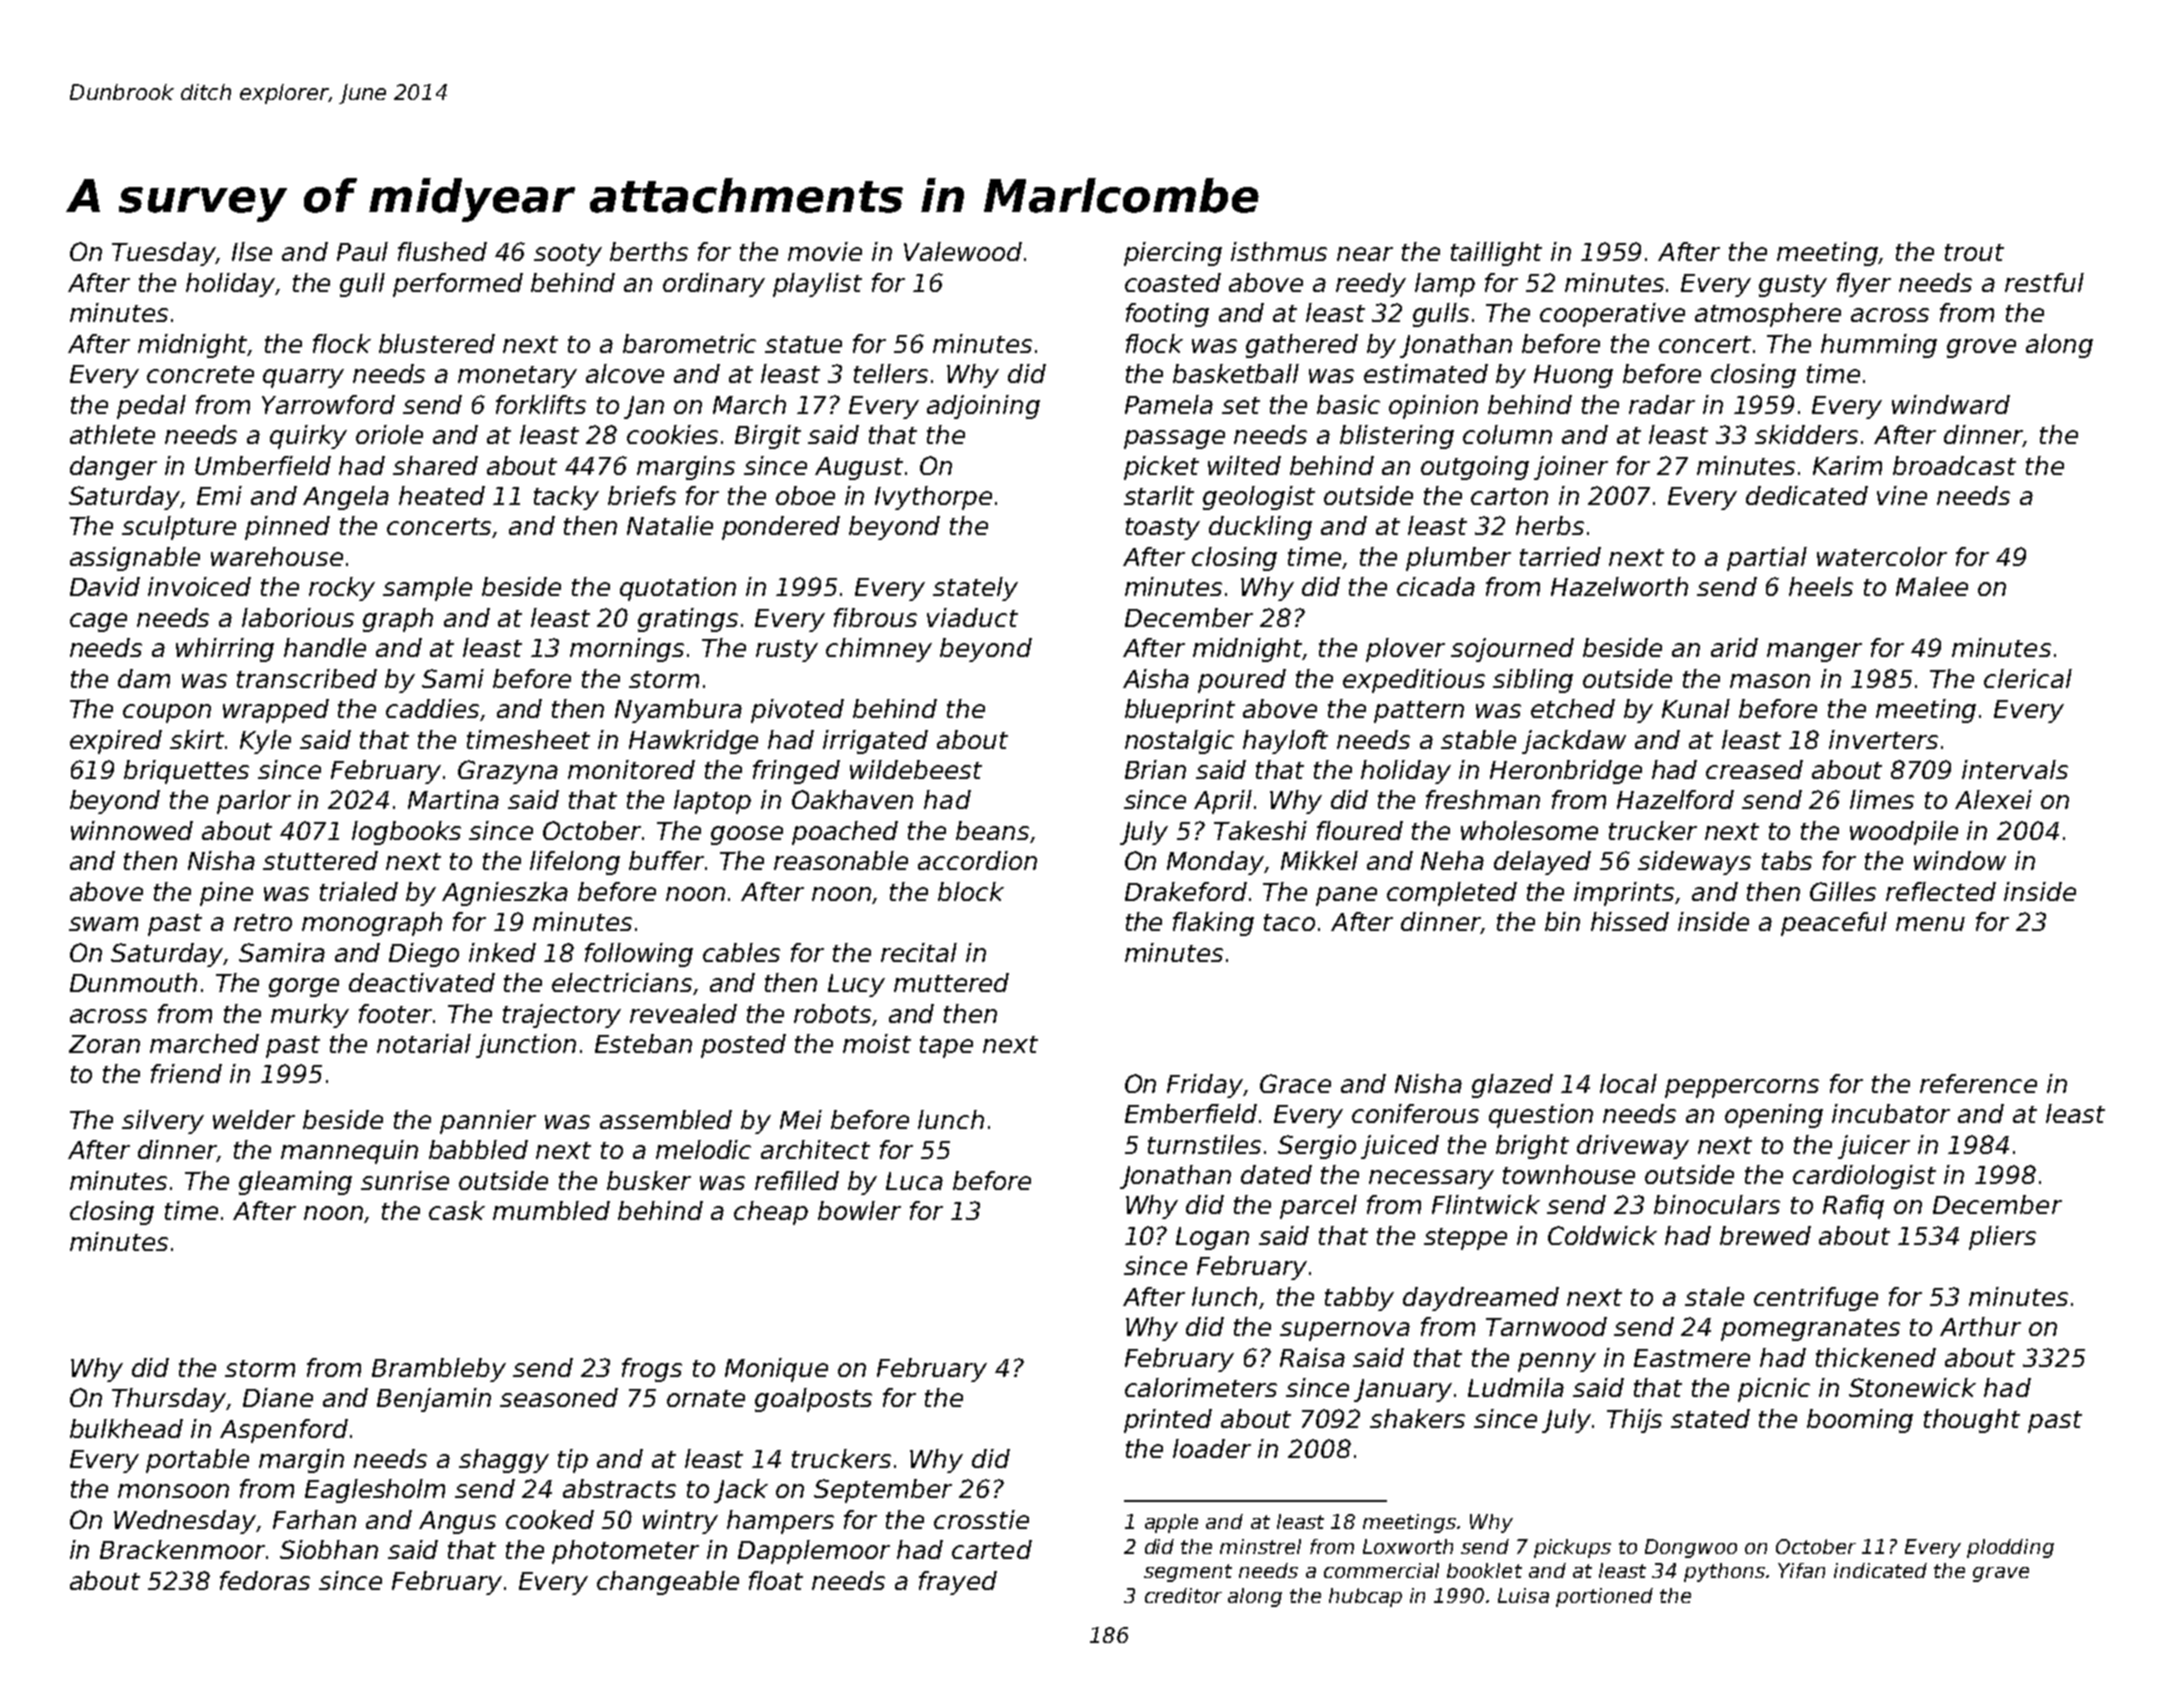 The height and width of the screenshot is (1683, 2178). I want to click on fedoras, so click(265, 1580).
